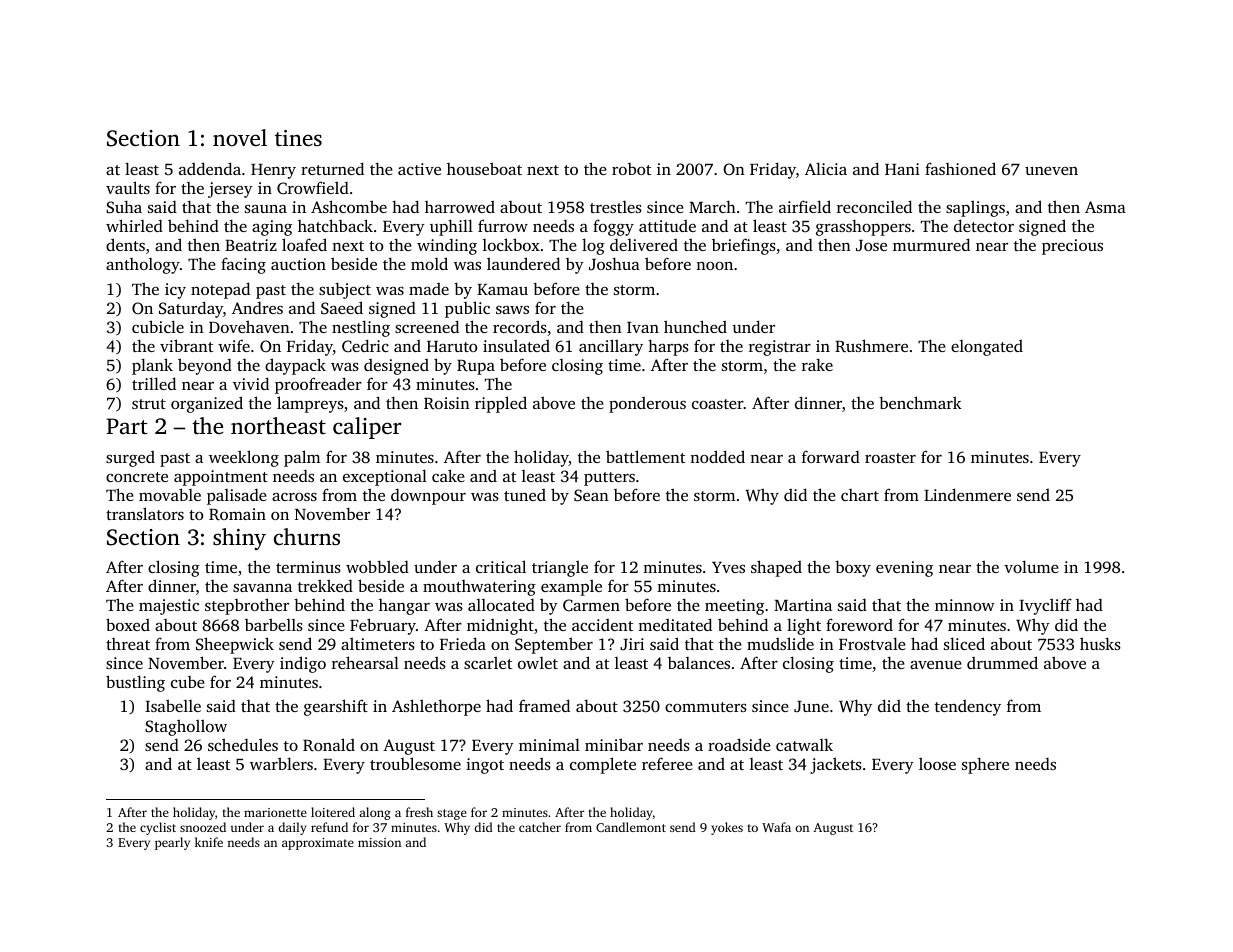  Describe the element at coordinates (244, 458) in the screenshot. I see `weeklong` at that location.
